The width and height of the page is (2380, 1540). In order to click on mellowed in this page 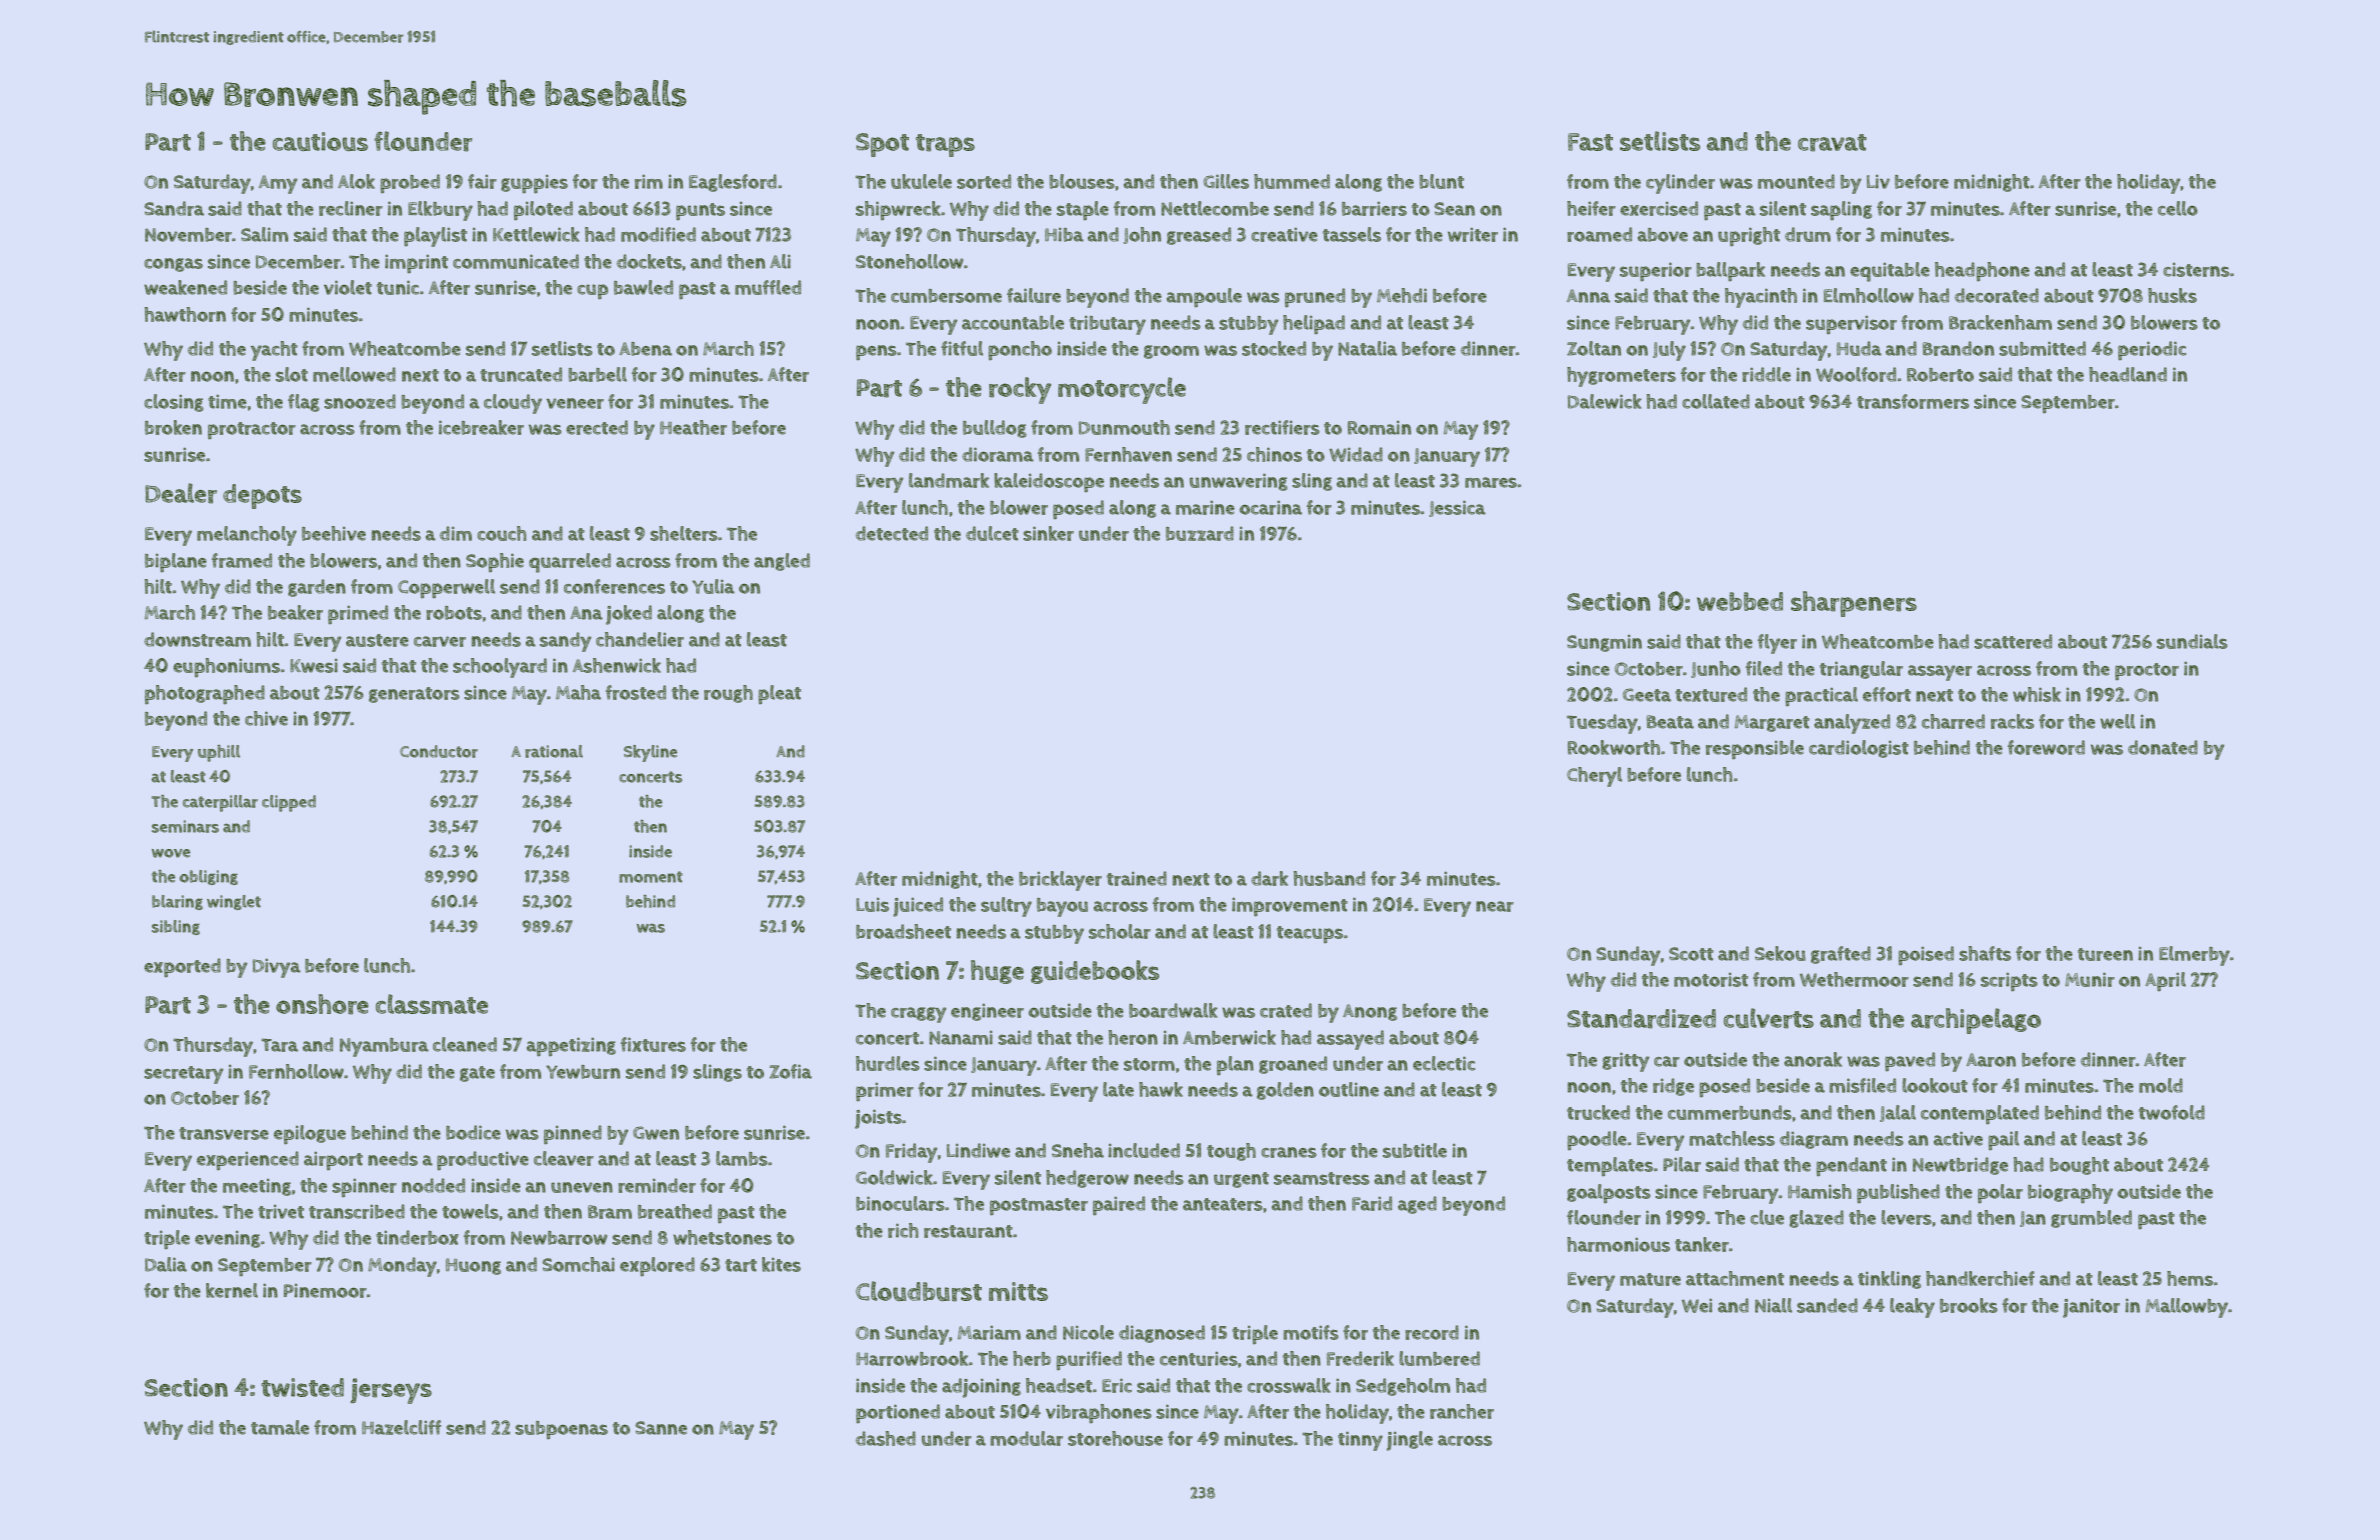, I will do `click(354, 374)`.
